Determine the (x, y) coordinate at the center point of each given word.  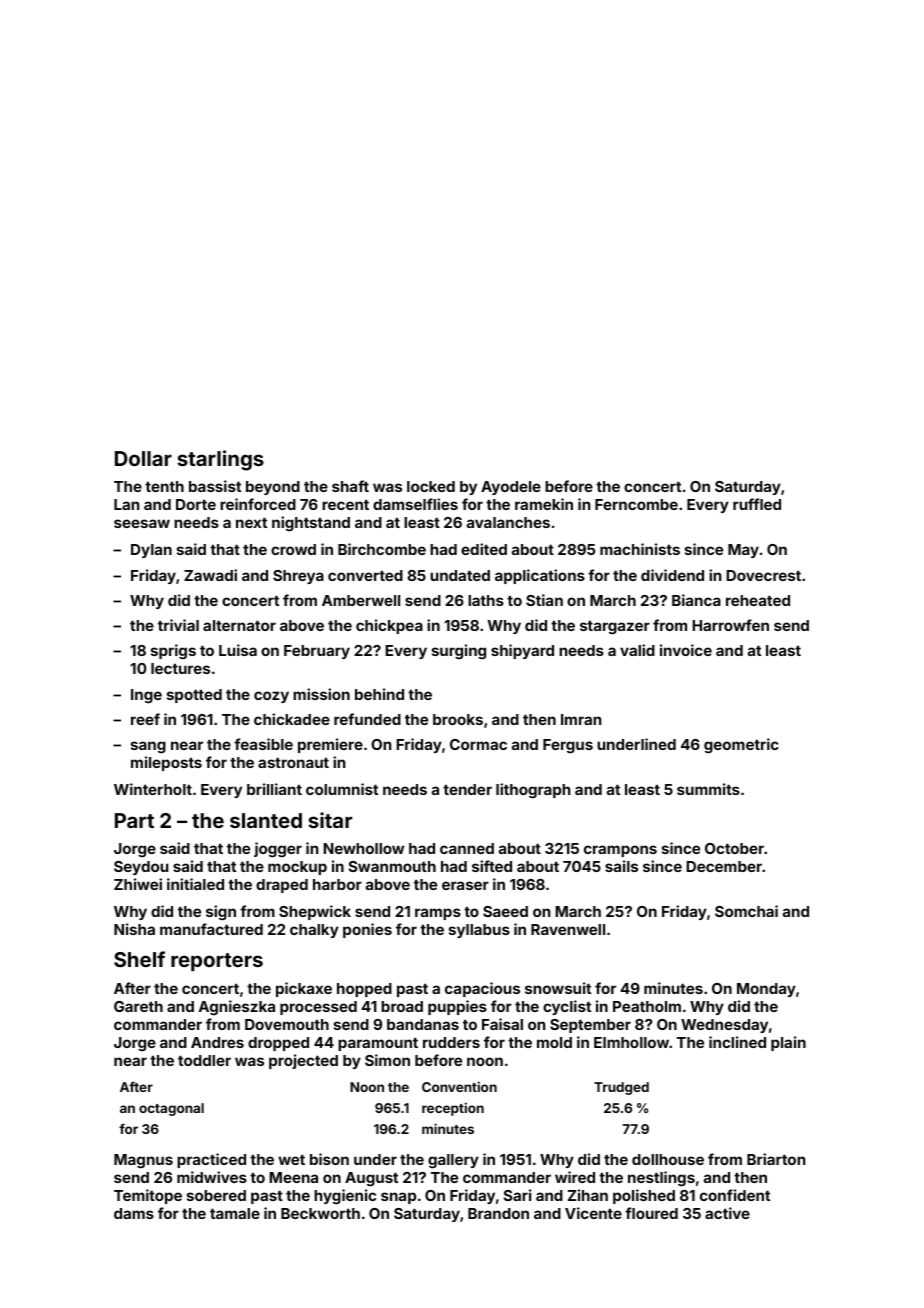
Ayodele (511, 488)
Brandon (498, 1213)
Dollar (143, 458)
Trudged (621, 1088)
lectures (180, 668)
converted (365, 575)
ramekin (544, 504)
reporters (217, 962)
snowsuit (558, 988)
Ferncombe (636, 504)
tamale (235, 1213)
